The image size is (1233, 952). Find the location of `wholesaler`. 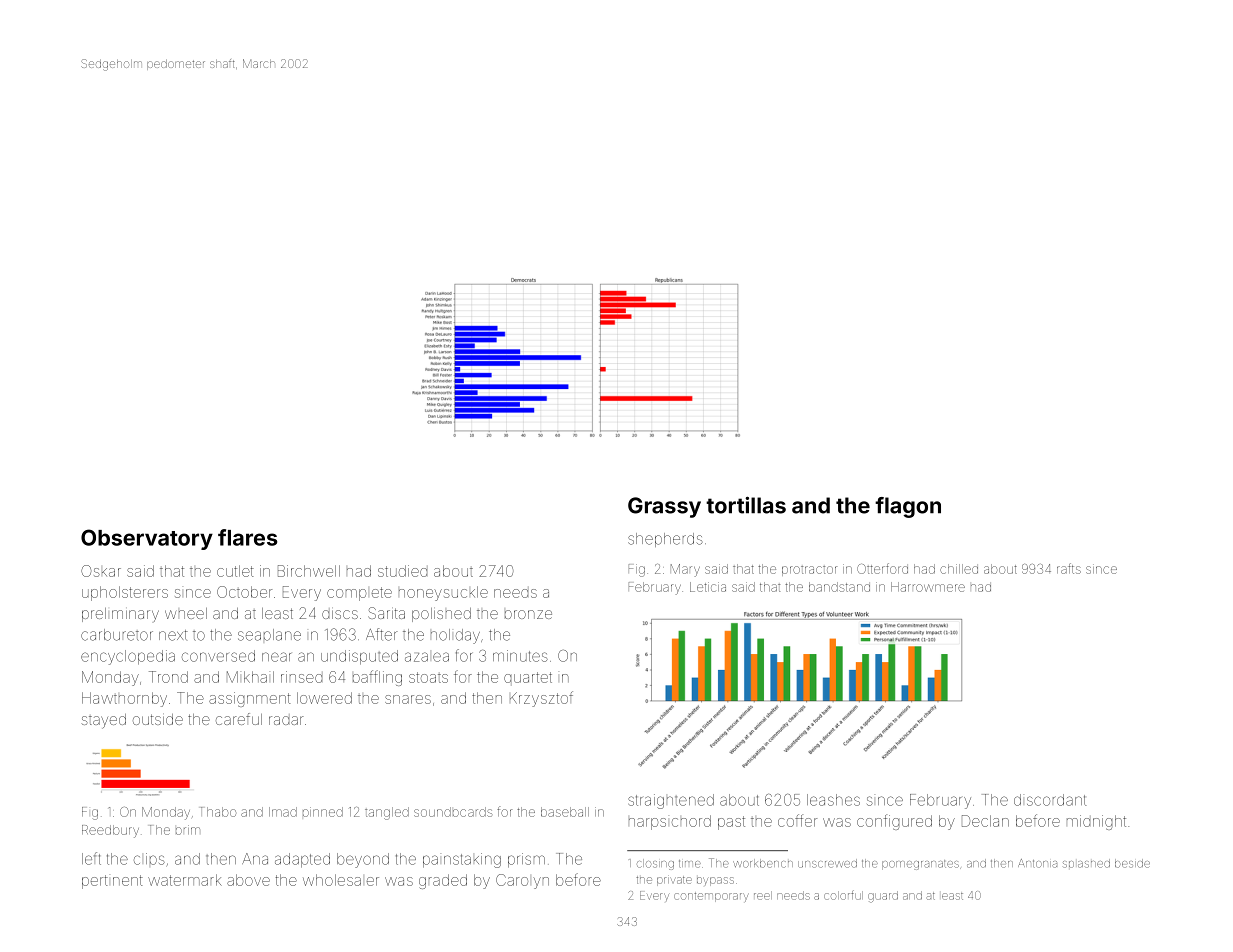

wholesaler is located at coordinates (341, 880).
